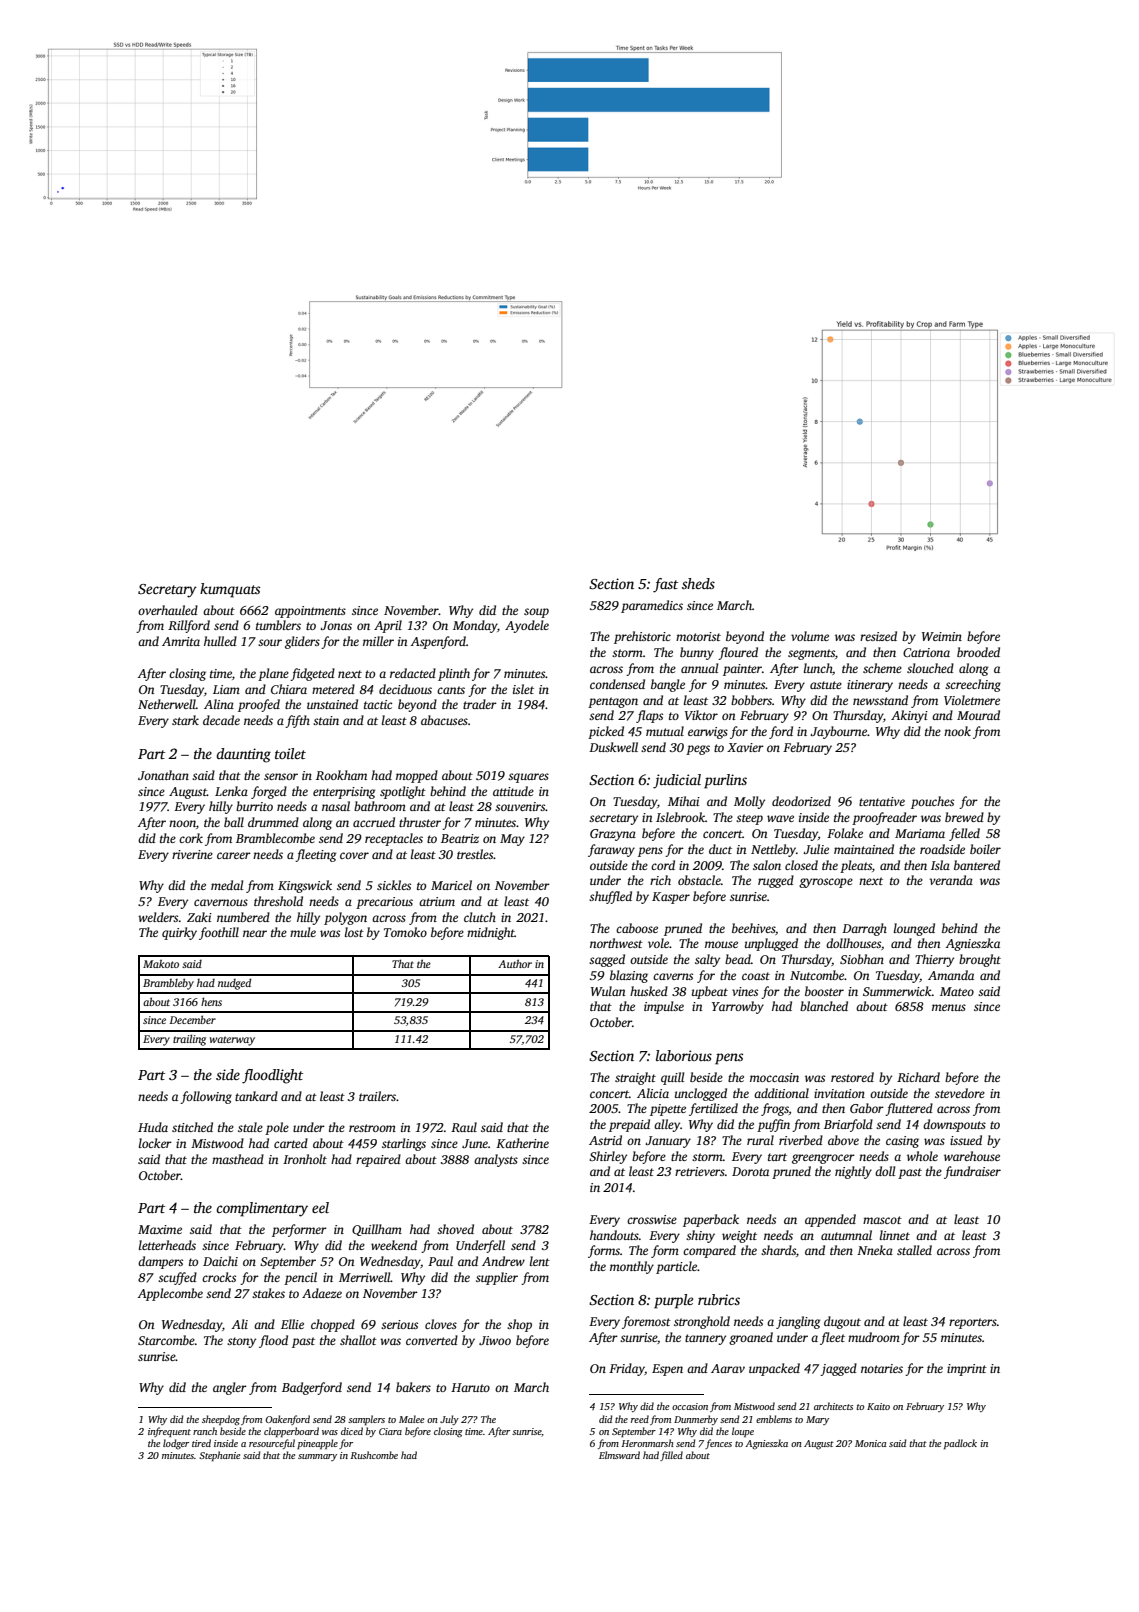 Image resolution: width=1139 pixels, height=1612 pixels. What do you see at coordinates (853, 1172) in the image?
I see `nightly` at bounding box center [853, 1172].
